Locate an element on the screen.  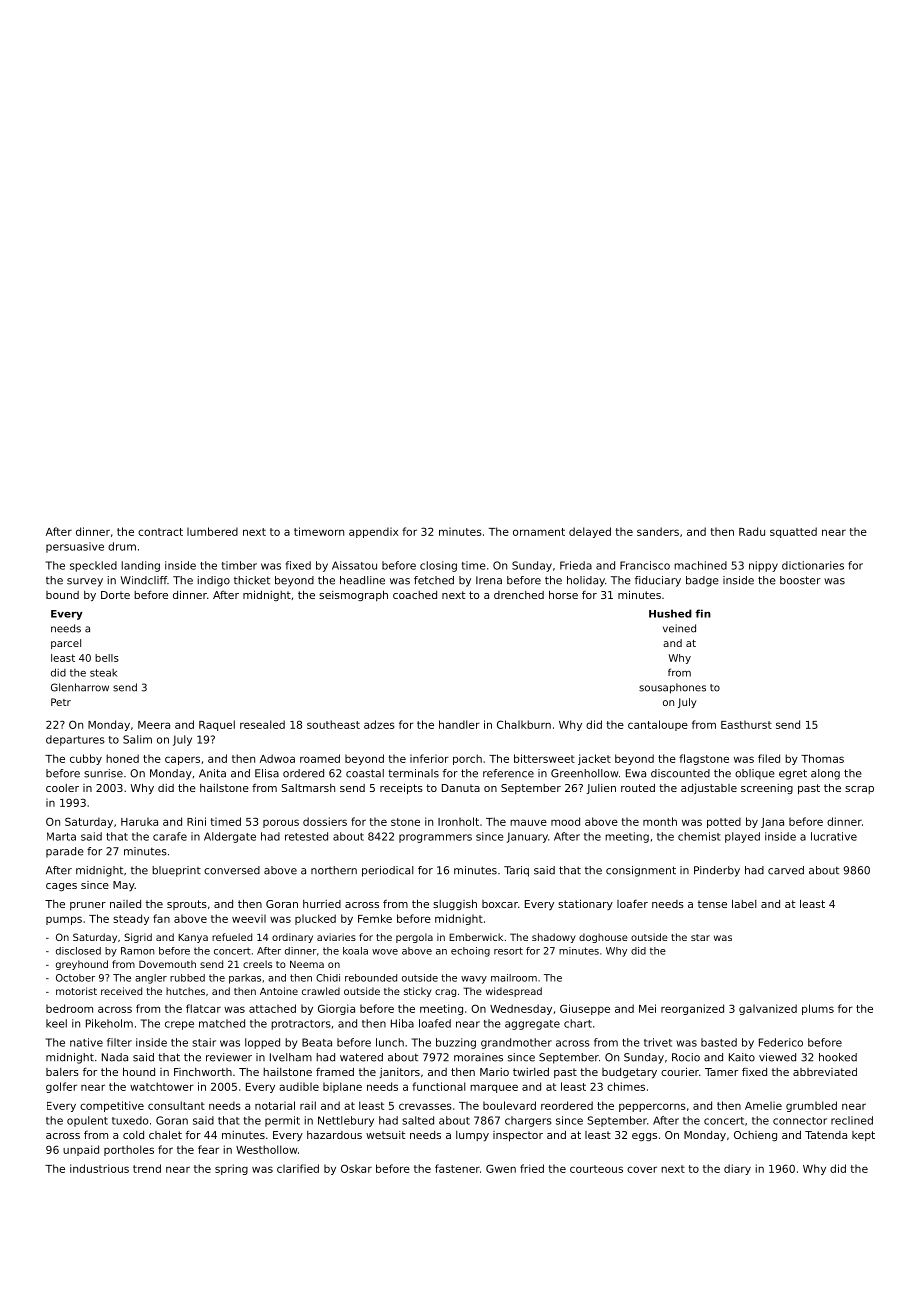
galvanized is located at coordinates (768, 1009).
